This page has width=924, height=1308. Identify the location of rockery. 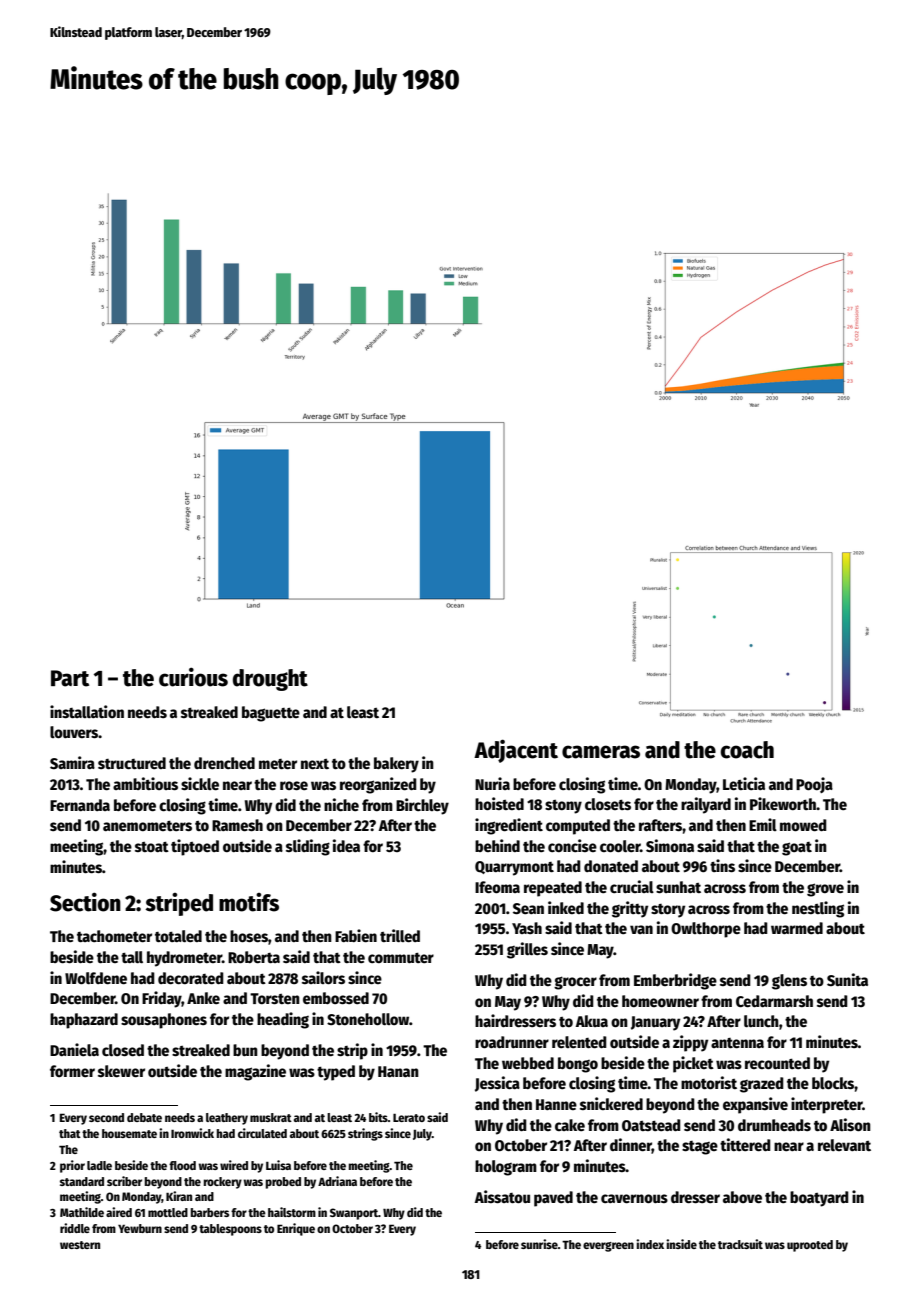
(222, 1183).
